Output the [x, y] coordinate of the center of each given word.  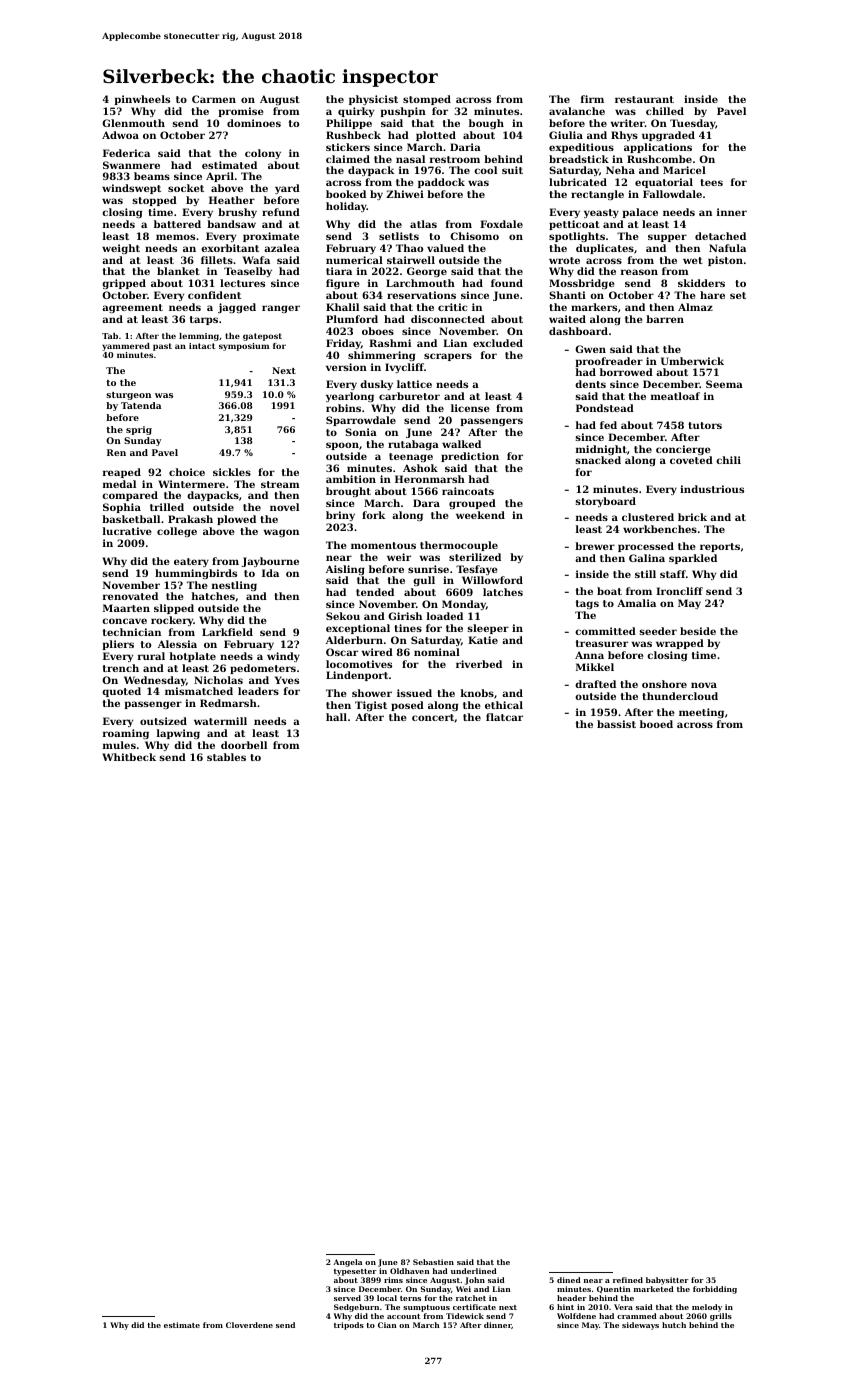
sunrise [428, 569]
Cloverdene [249, 1325]
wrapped [680, 644]
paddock [441, 183]
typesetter [355, 1272]
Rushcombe [659, 159]
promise [240, 112]
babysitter [667, 1281]
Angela [347, 1263]
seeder [658, 631]
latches [503, 592]
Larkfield [227, 632]
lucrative [127, 531]
